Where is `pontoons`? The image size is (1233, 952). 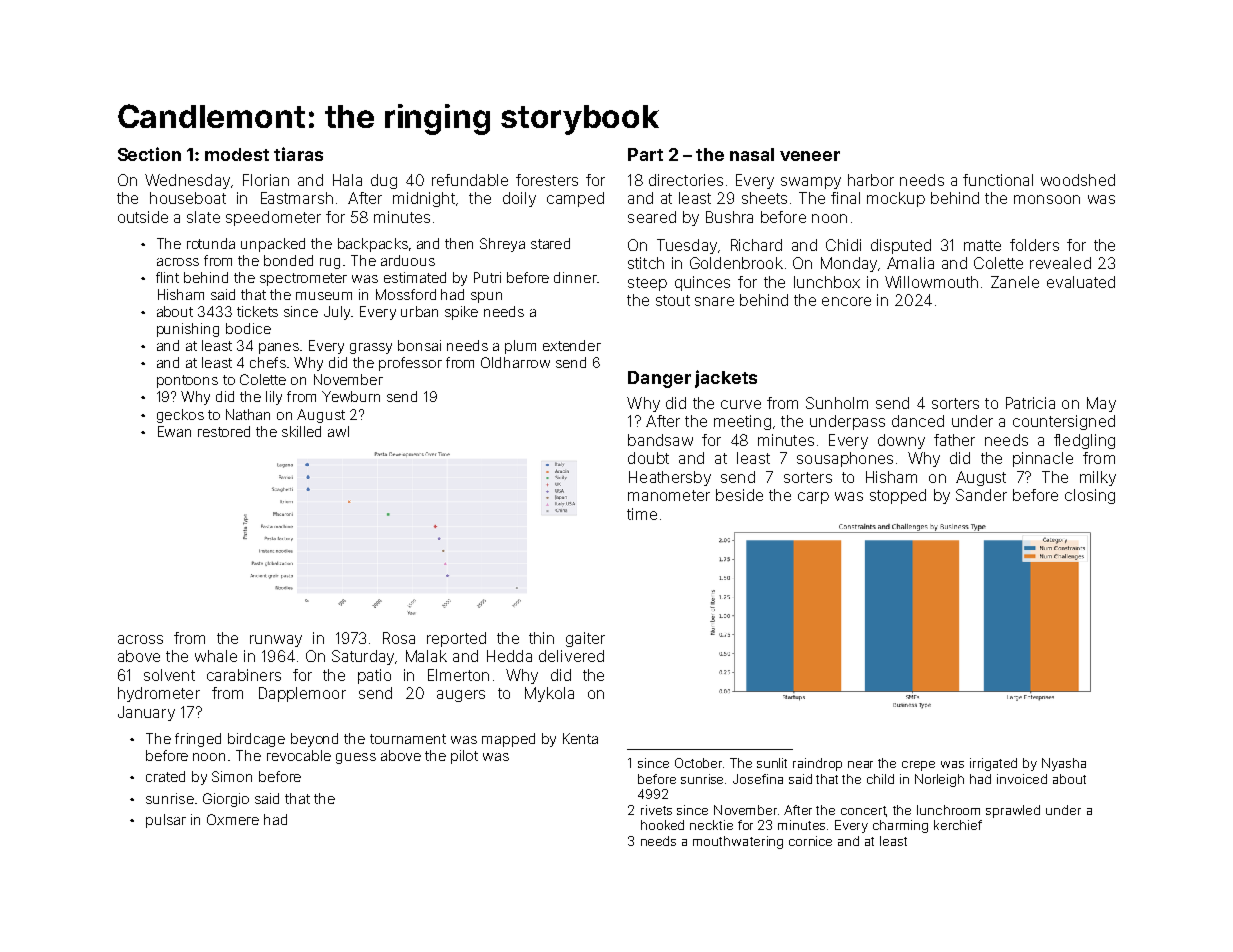 pontoons is located at coordinates (187, 381).
